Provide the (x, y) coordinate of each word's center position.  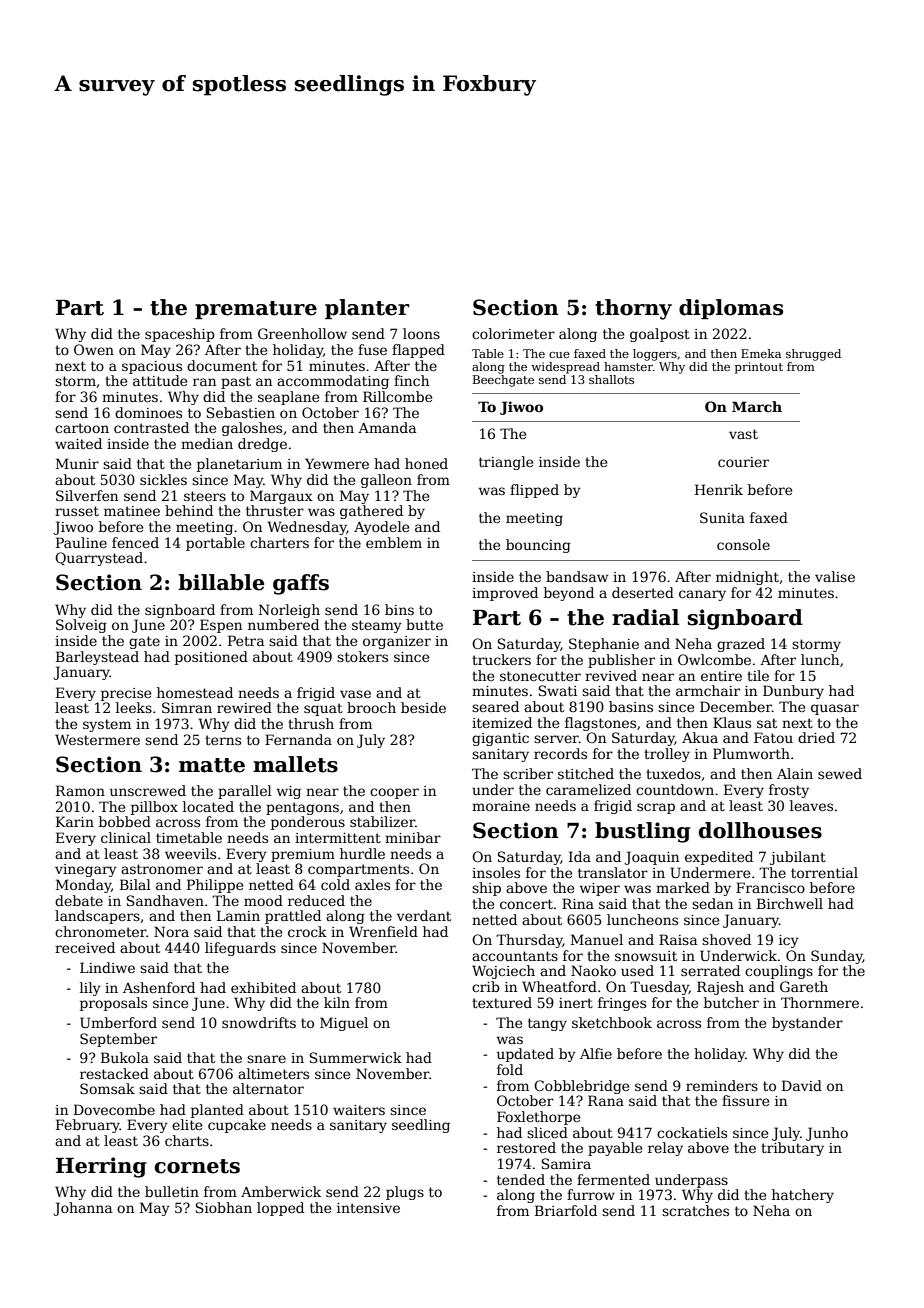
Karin (75, 821)
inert (576, 1003)
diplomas (731, 309)
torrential (824, 872)
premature (256, 310)
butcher (731, 1002)
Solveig (81, 626)
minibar (413, 837)
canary (702, 595)
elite (187, 1124)
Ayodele (381, 528)
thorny (633, 309)
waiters (359, 1110)
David (802, 1085)
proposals (113, 1004)
